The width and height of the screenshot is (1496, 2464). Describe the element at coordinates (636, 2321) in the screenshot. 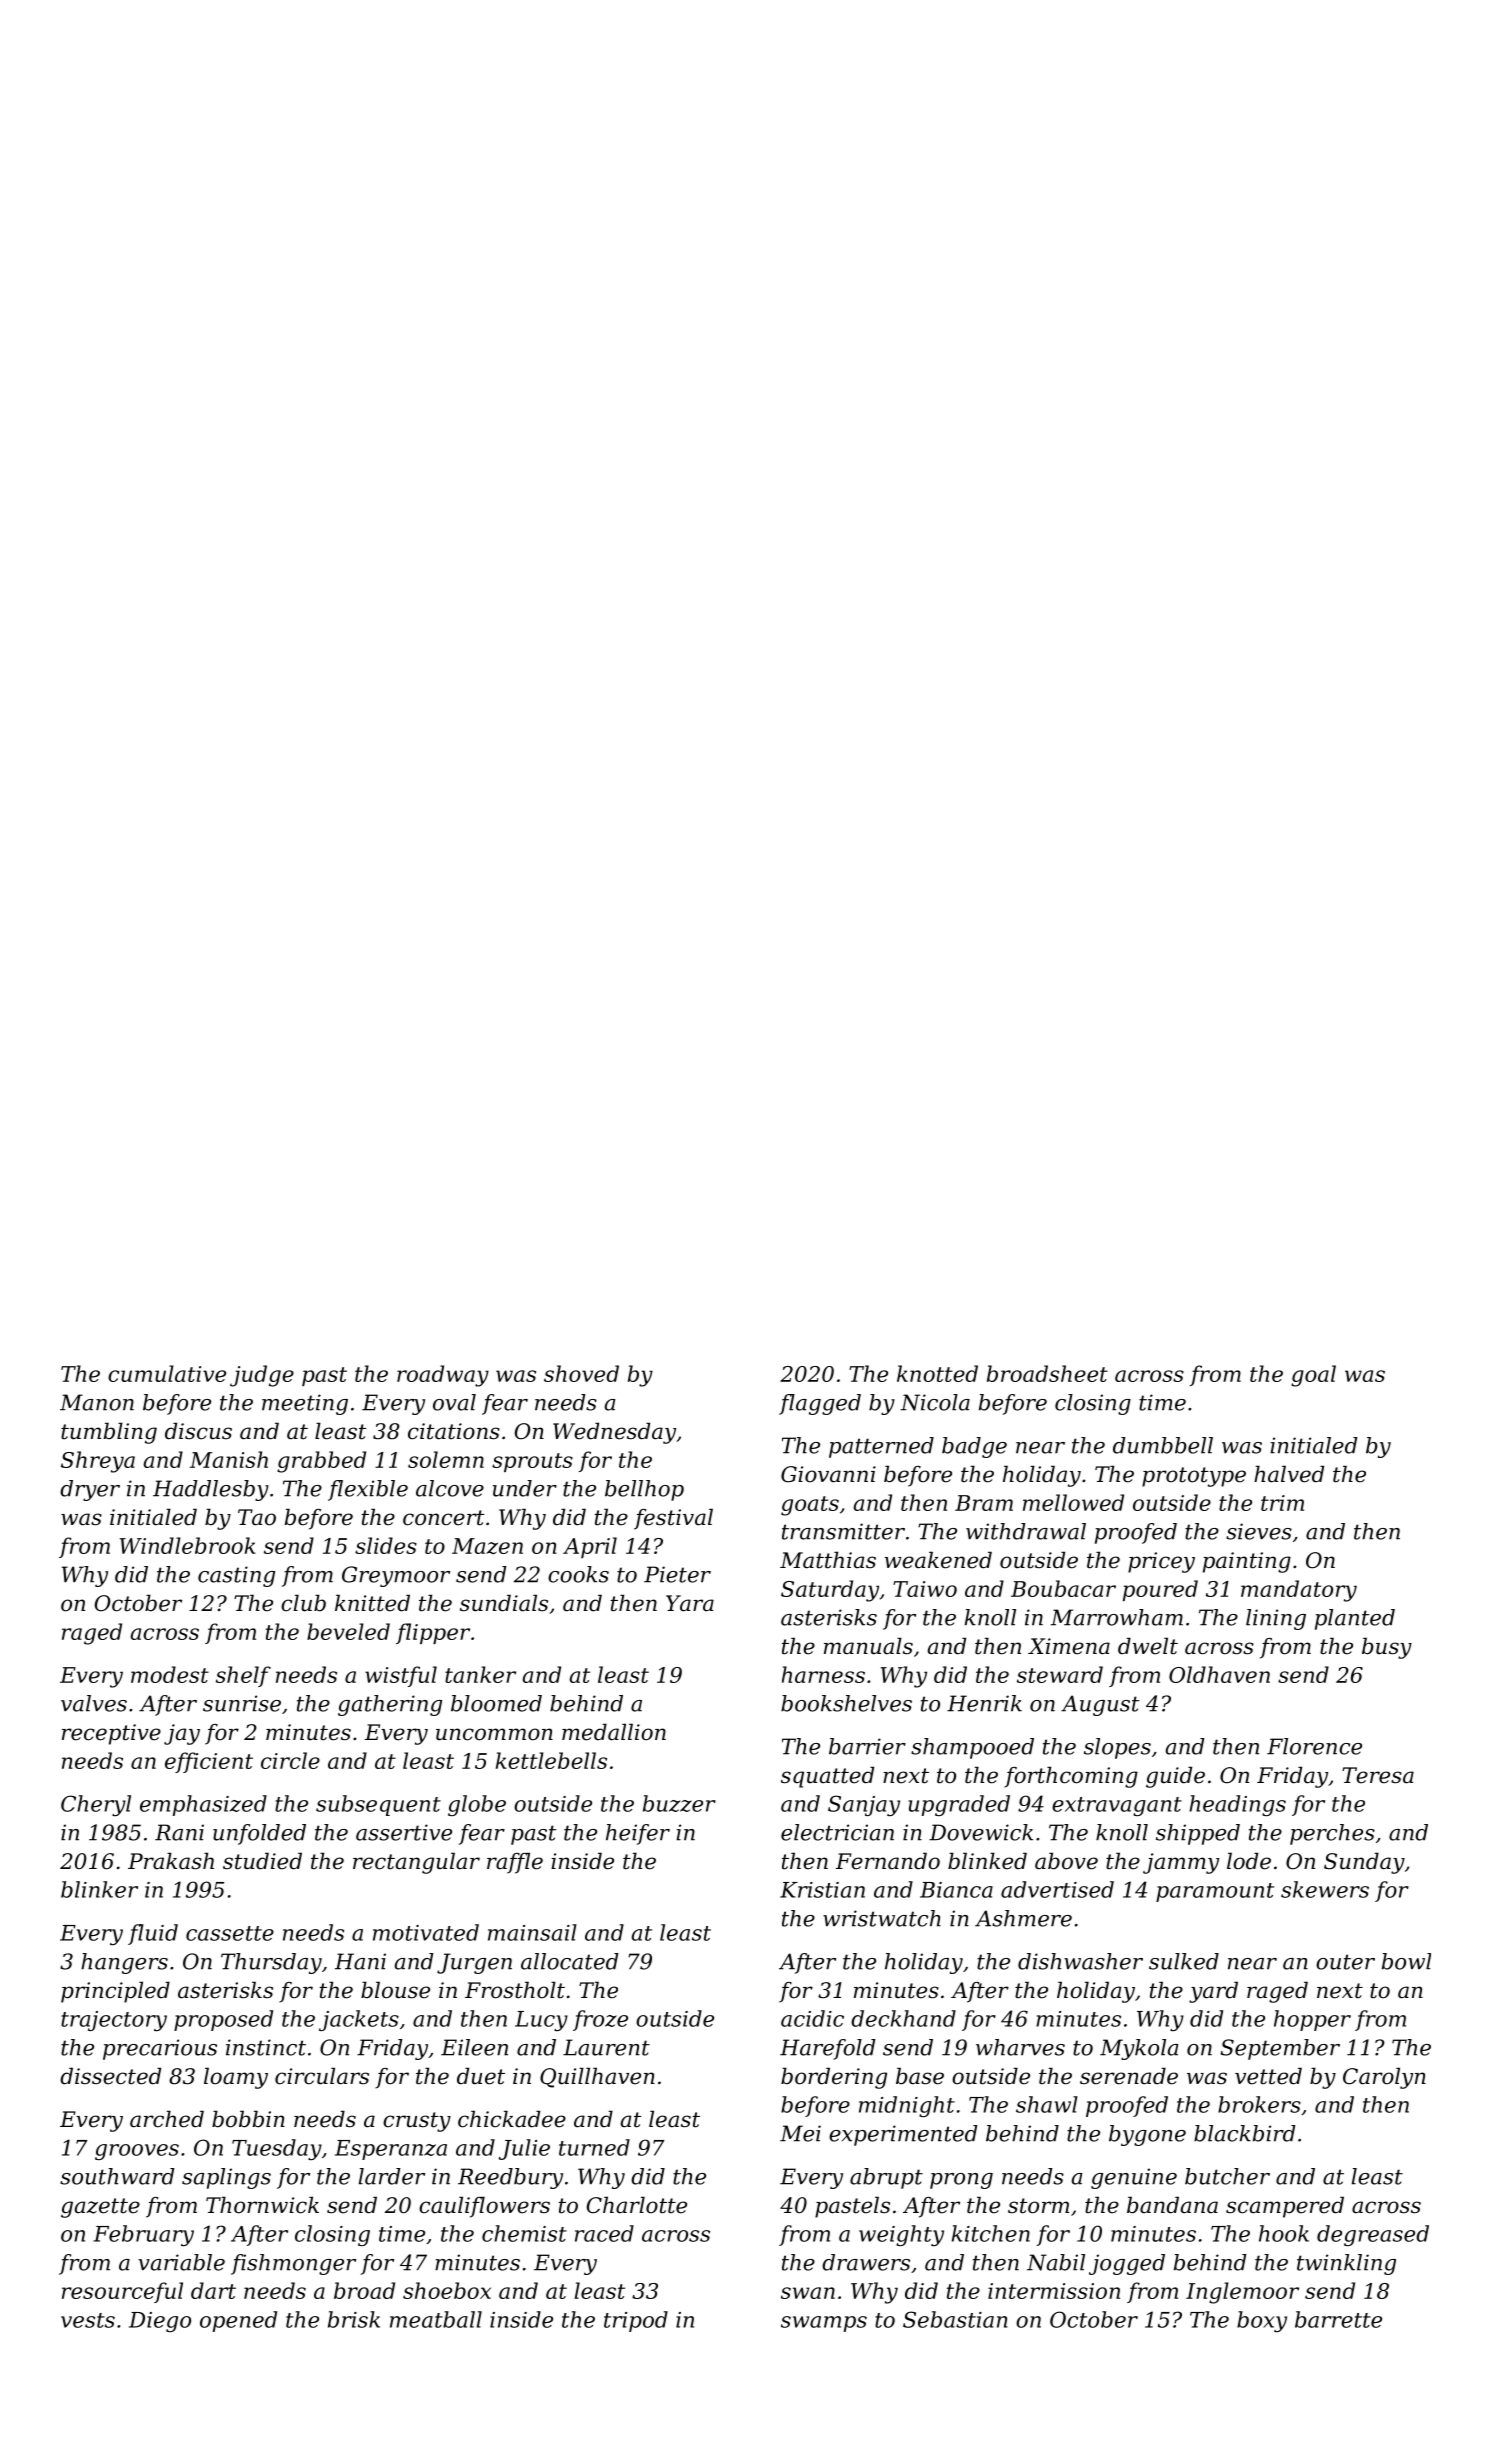

I see `tripod` at that location.
